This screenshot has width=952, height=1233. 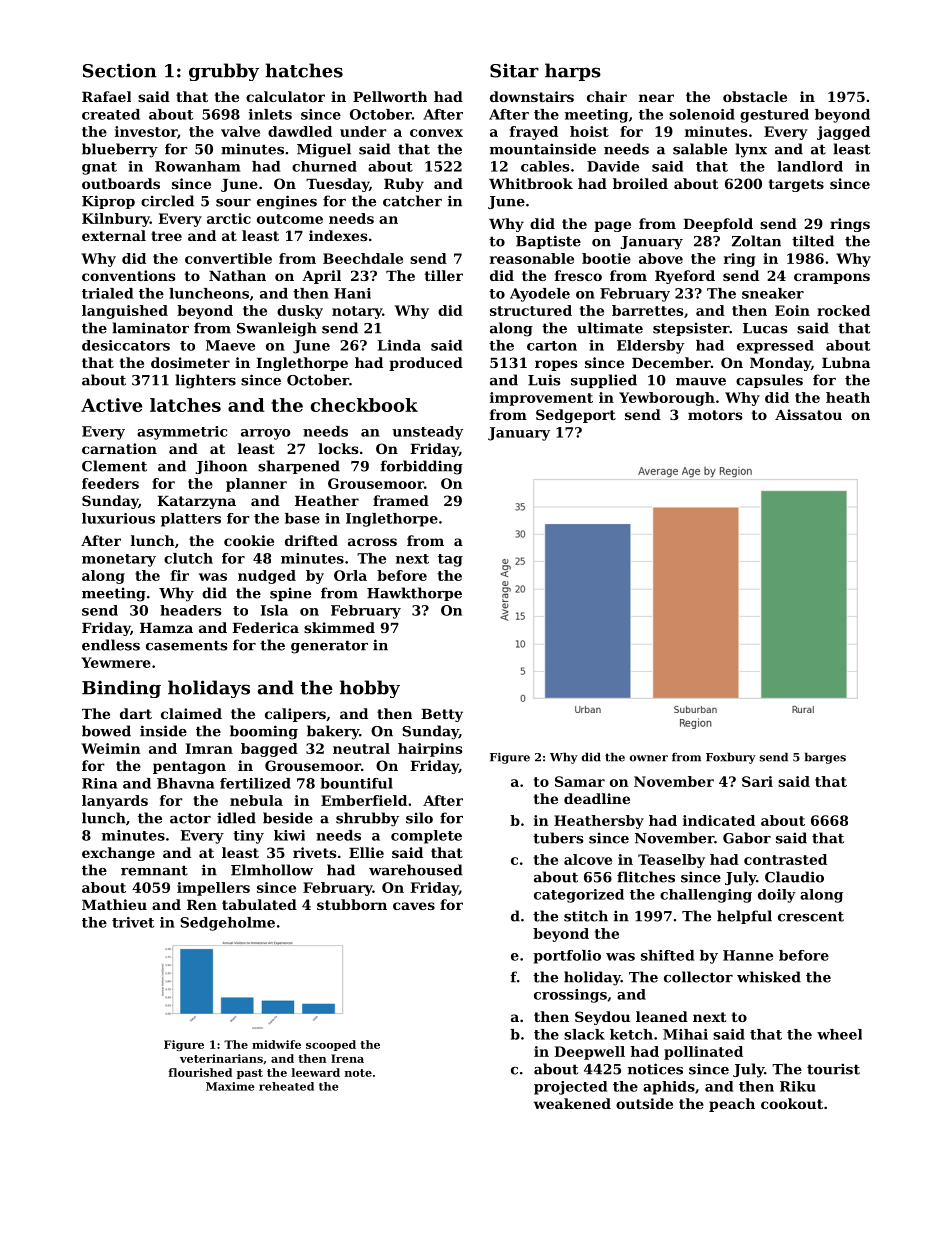 What do you see at coordinates (825, 758) in the screenshot?
I see `barges` at bounding box center [825, 758].
